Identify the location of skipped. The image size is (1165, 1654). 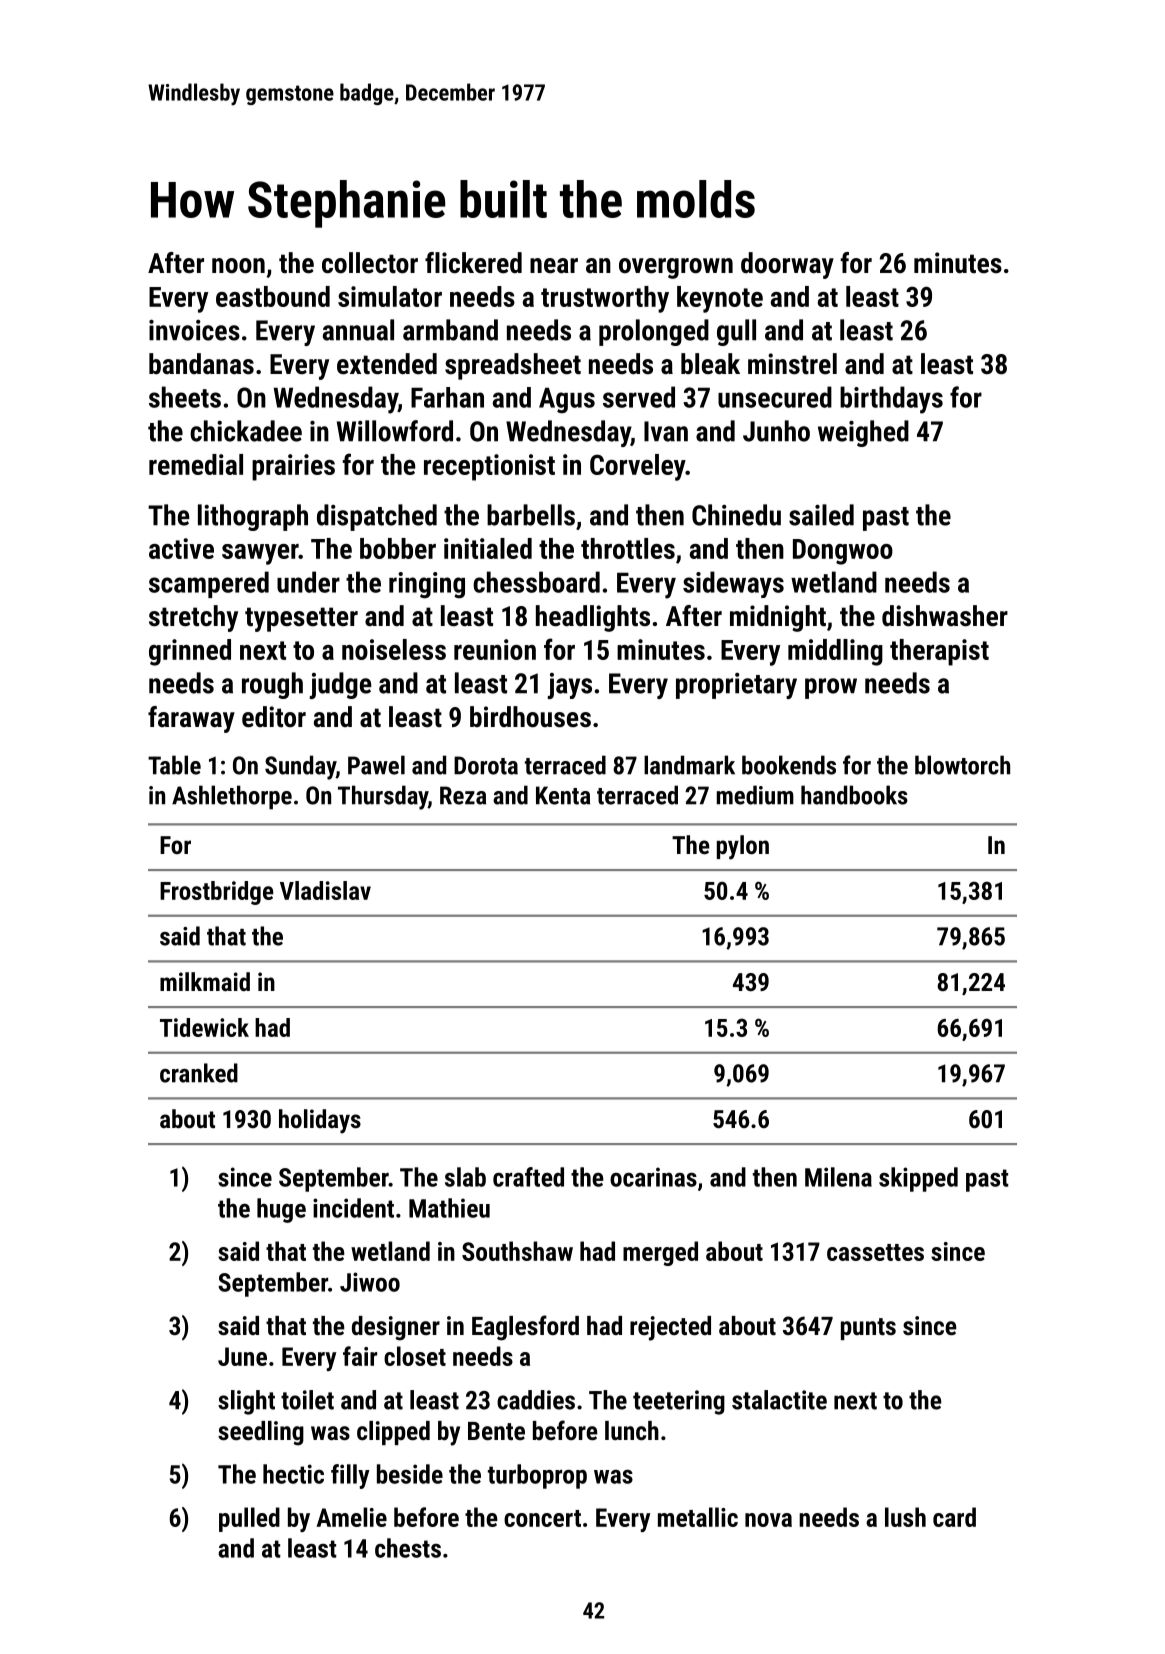
(918, 1179).
